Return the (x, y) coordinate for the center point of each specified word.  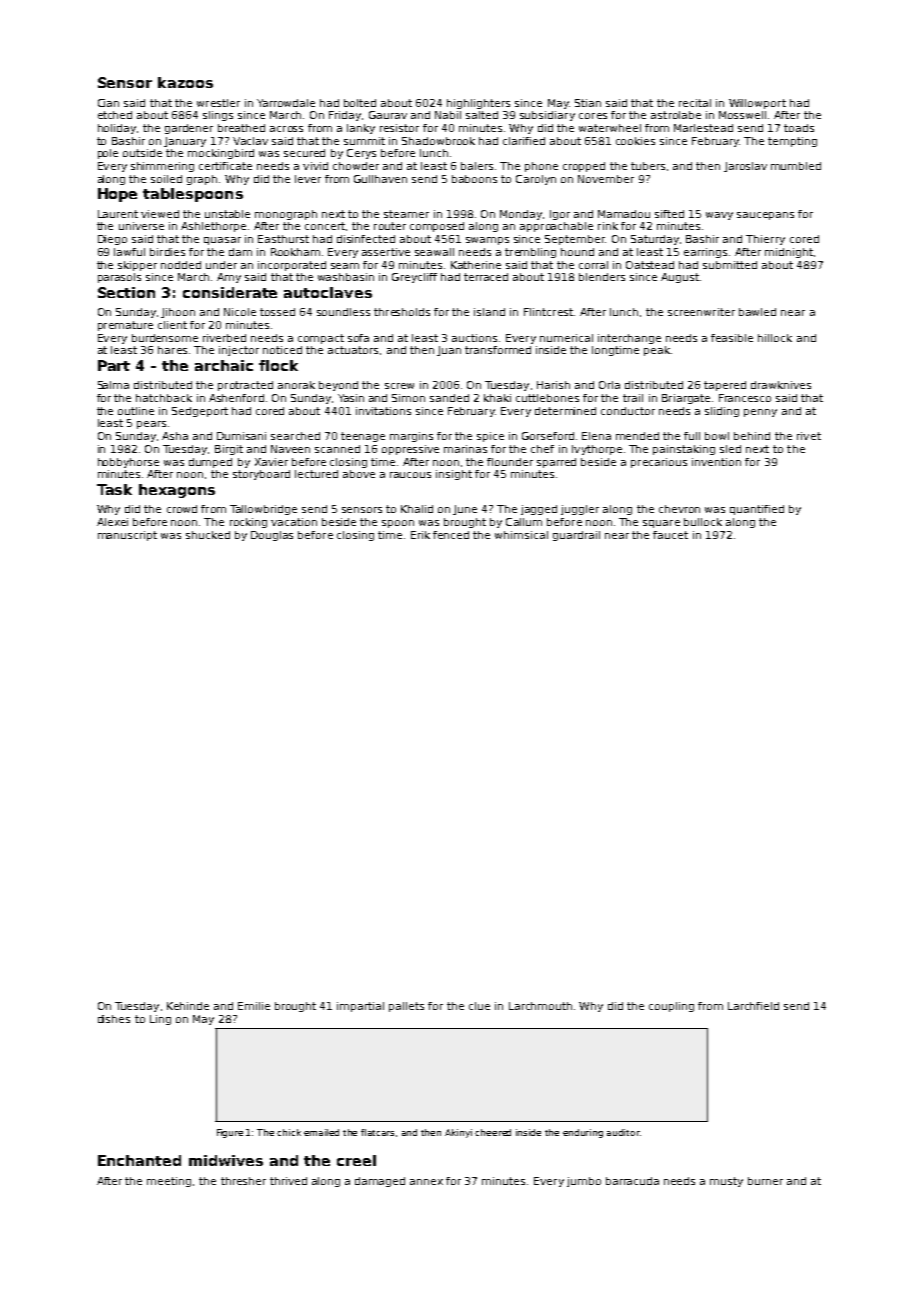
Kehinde (188, 1006)
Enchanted (139, 1160)
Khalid (417, 509)
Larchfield (753, 1006)
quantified (757, 510)
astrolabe (676, 115)
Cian (108, 103)
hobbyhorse (128, 463)
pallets (406, 1007)
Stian (588, 103)
